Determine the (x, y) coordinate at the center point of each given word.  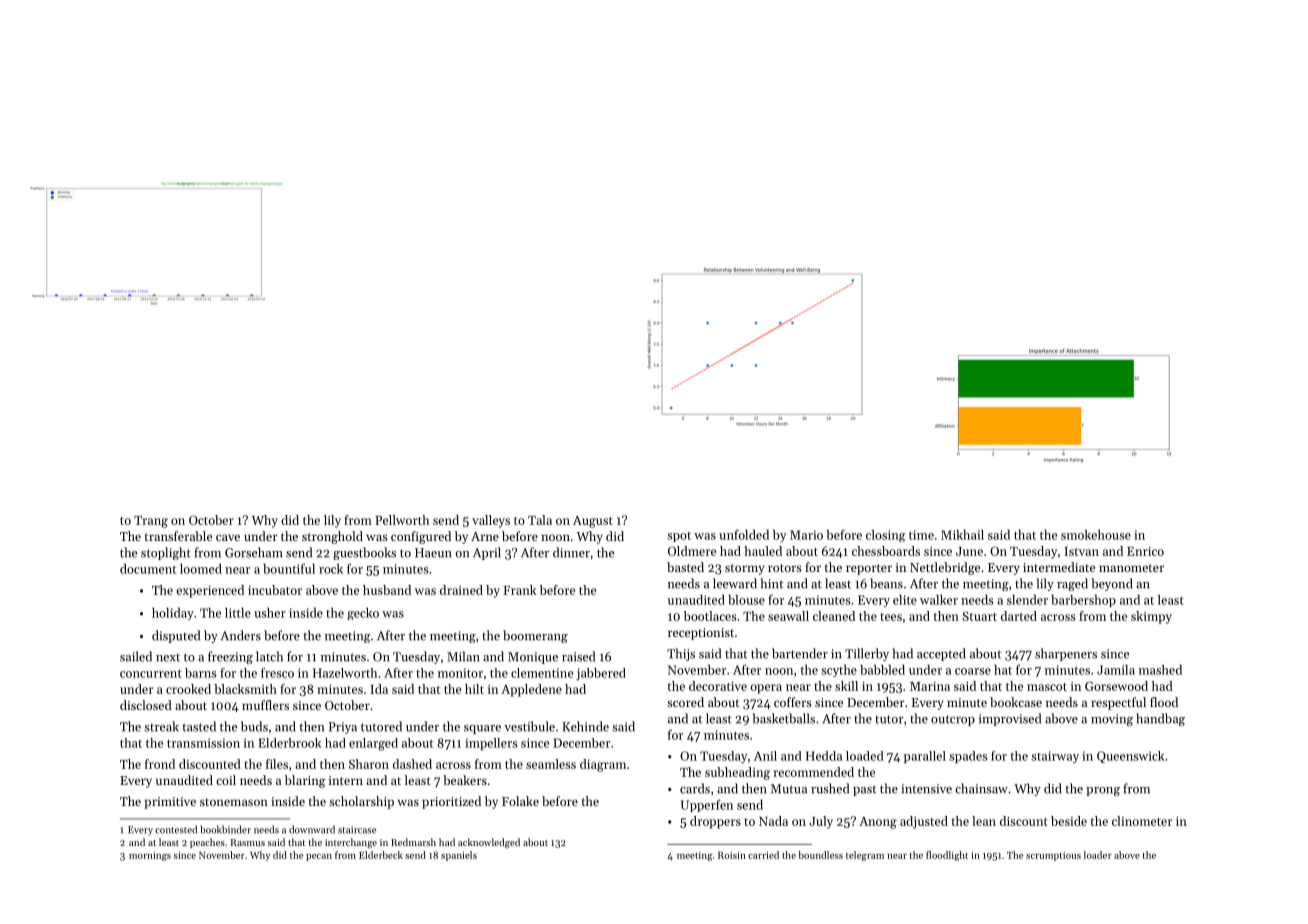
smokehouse (1096, 535)
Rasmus (248, 842)
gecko (363, 614)
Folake (520, 801)
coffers (793, 702)
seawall (788, 616)
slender (1027, 600)
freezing (230, 657)
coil (226, 780)
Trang (151, 522)
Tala (540, 520)
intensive (926, 789)
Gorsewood (1116, 686)
